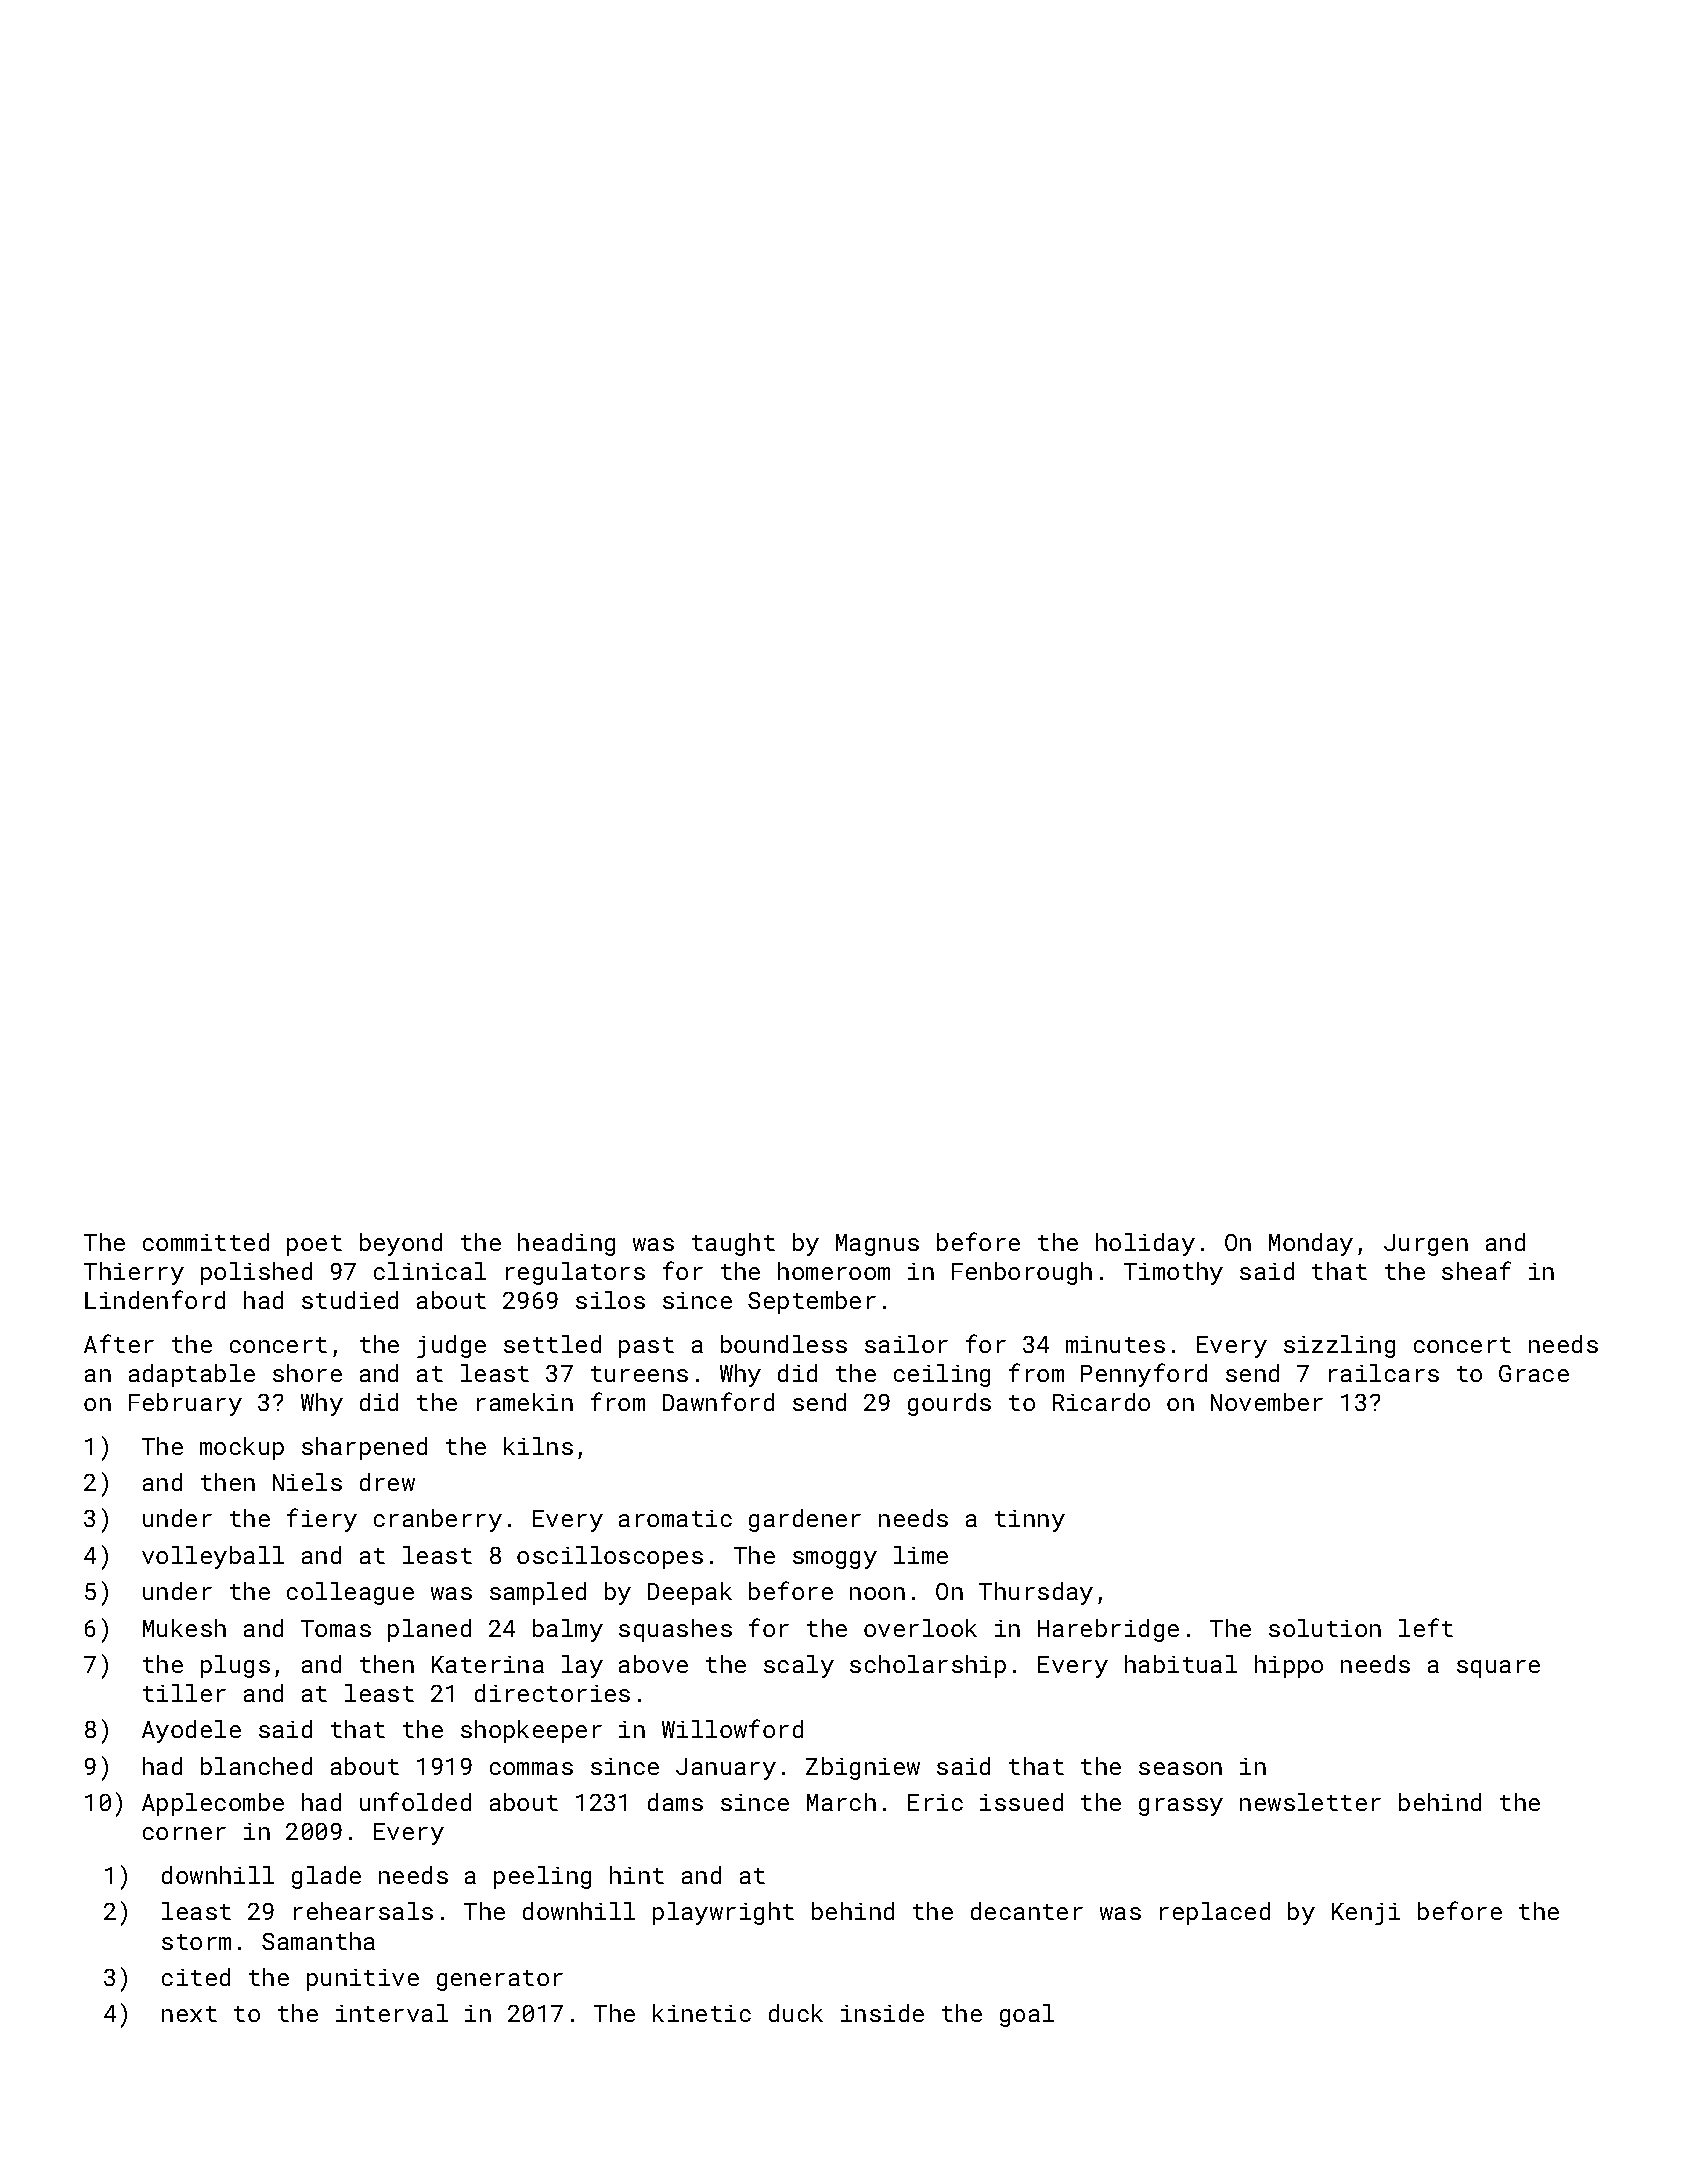  I want to click on taught, so click(733, 1244).
